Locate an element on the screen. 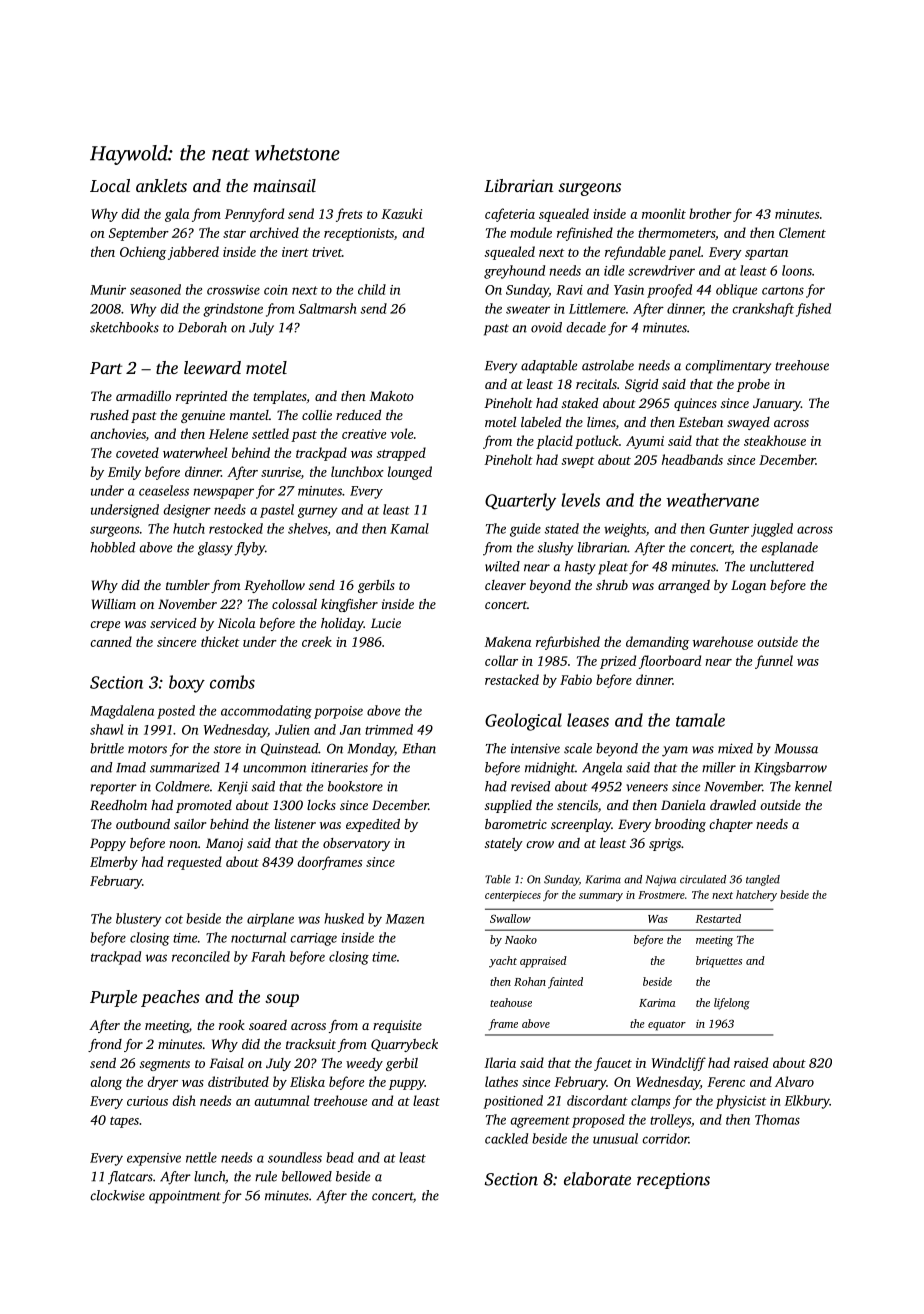  Kamal is located at coordinates (409, 528).
